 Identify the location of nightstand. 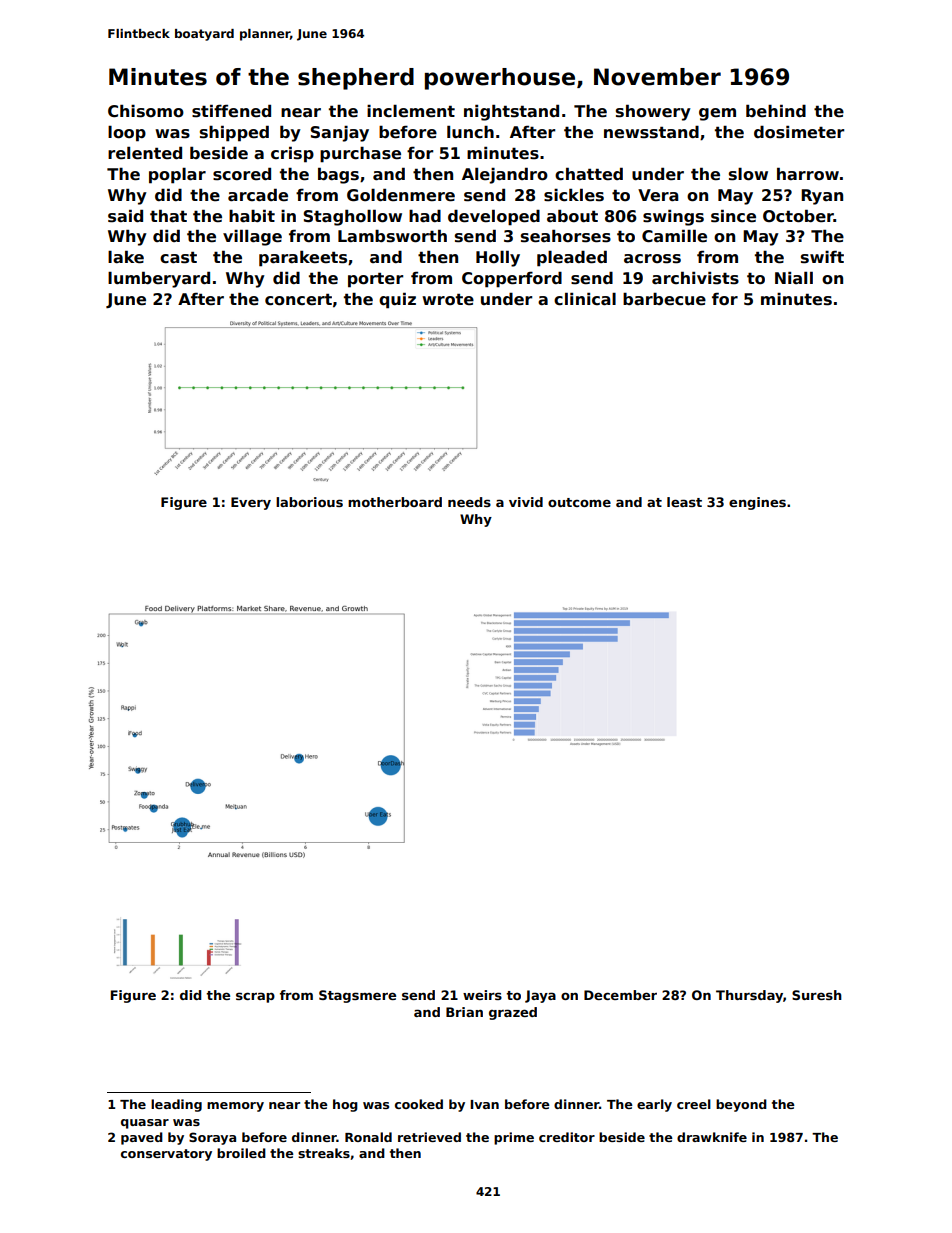
(511, 112).
